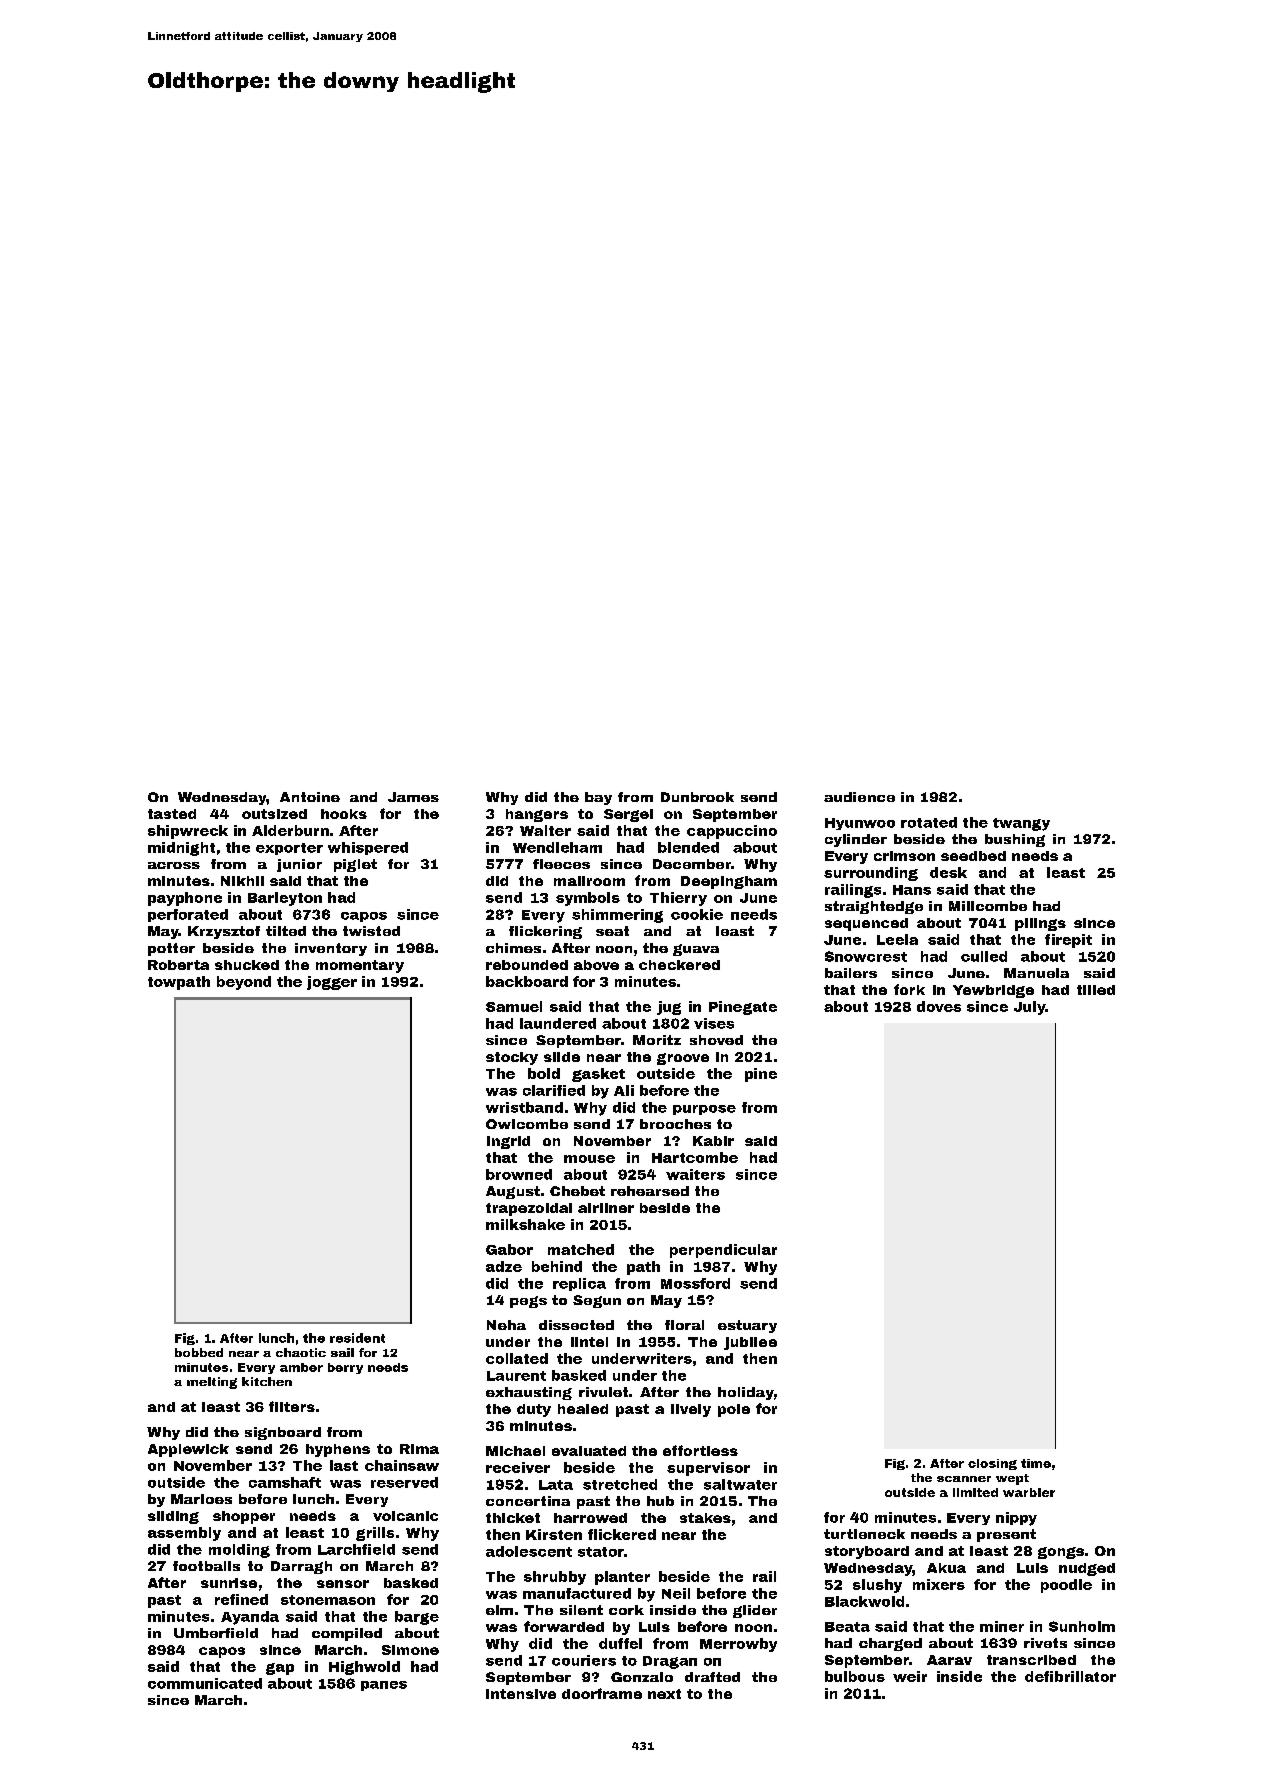 The width and height of the screenshot is (1263, 1787). Describe the element at coordinates (712, 1677) in the screenshot. I see `drafted` at that location.
